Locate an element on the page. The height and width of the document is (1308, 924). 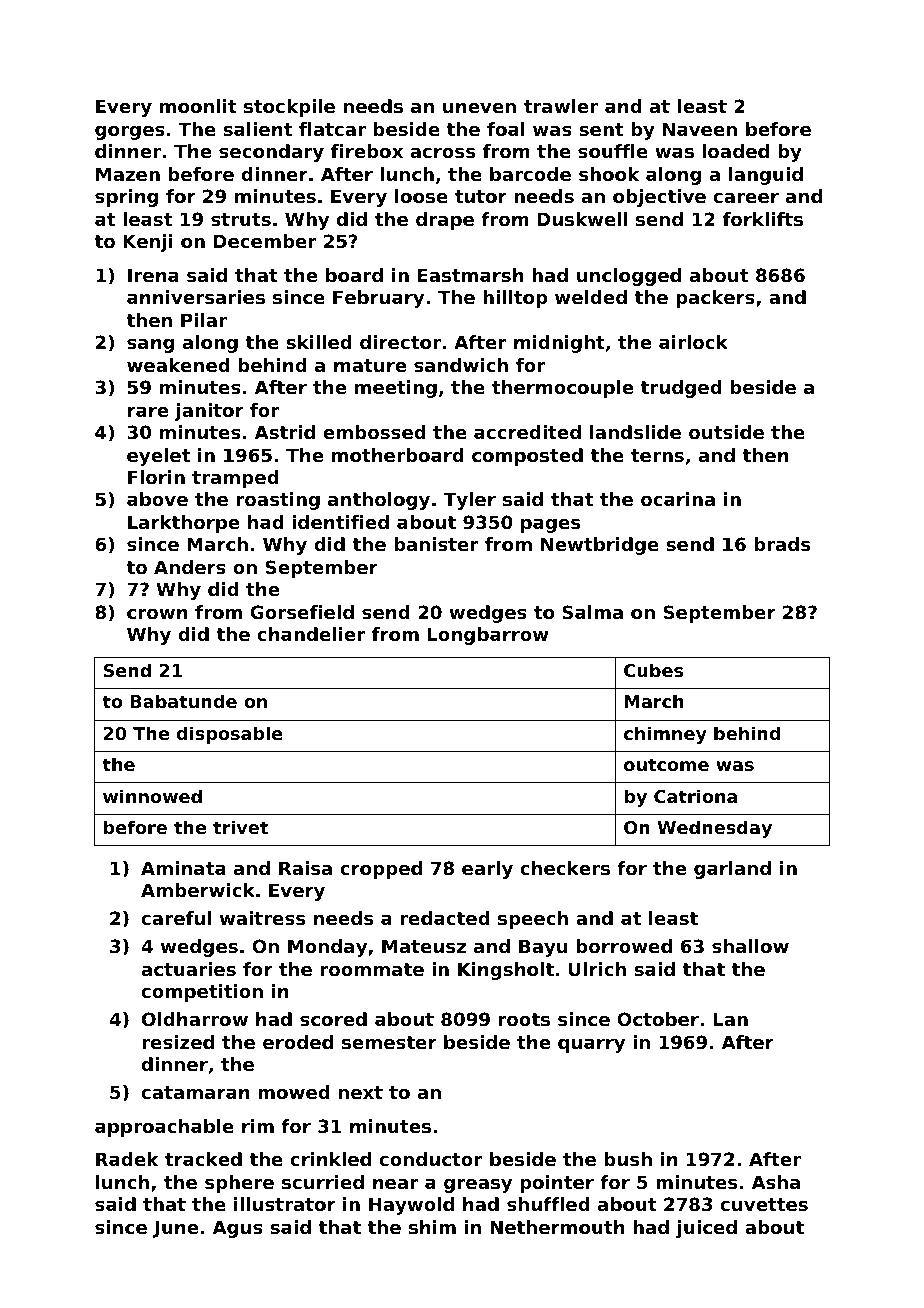
janitor is located at coordinates (209, 412).
